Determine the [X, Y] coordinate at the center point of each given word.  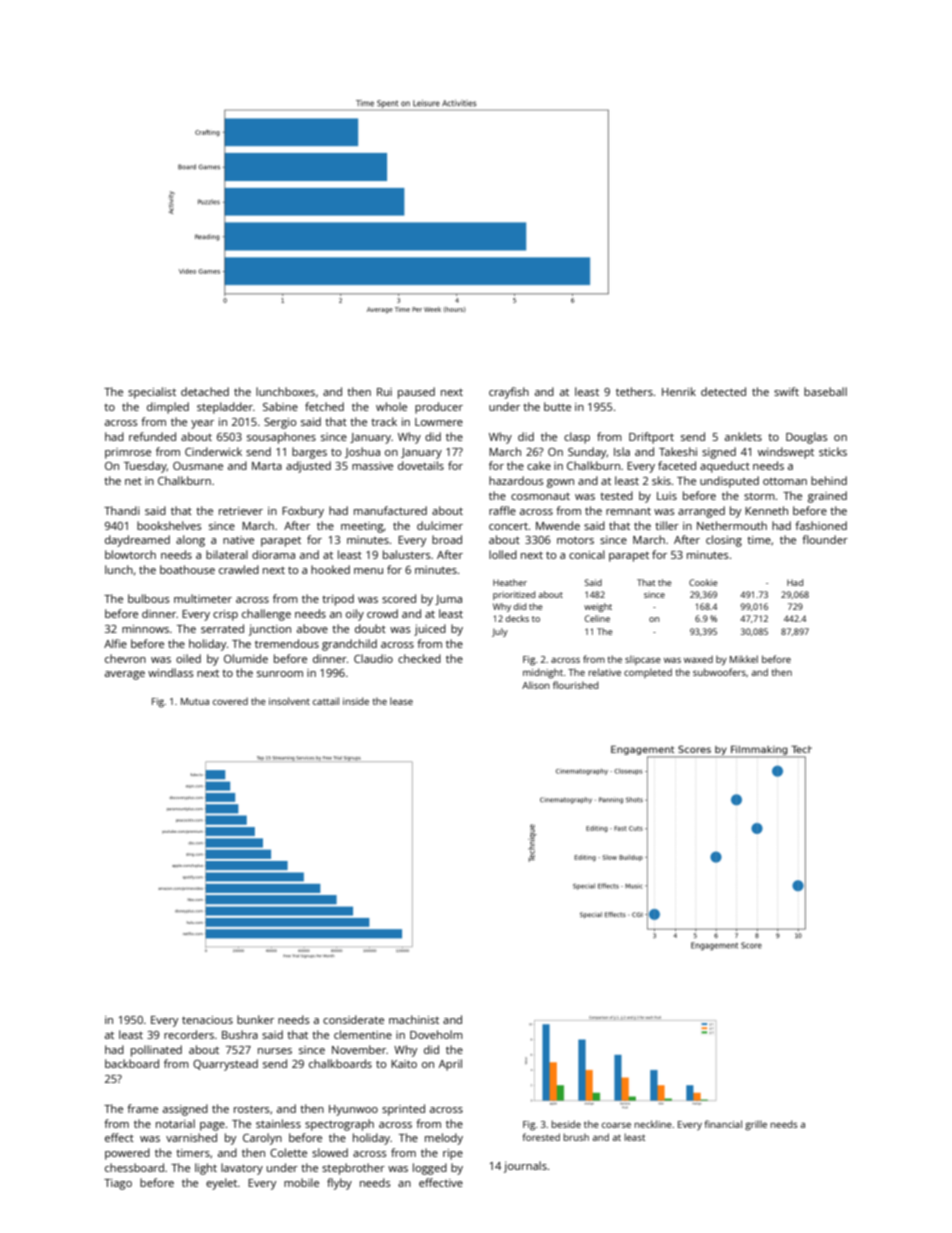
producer [439, 408]
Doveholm [436, 1034]
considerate [353, 1019]
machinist [414, 1019]
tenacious [207, 1020]
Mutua [195, 701]
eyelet [221, 1184]
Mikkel [744, 659]
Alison [536, 685]
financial [723, 1124]
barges [309, 453]
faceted [677, 465]
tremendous [287, 643]
